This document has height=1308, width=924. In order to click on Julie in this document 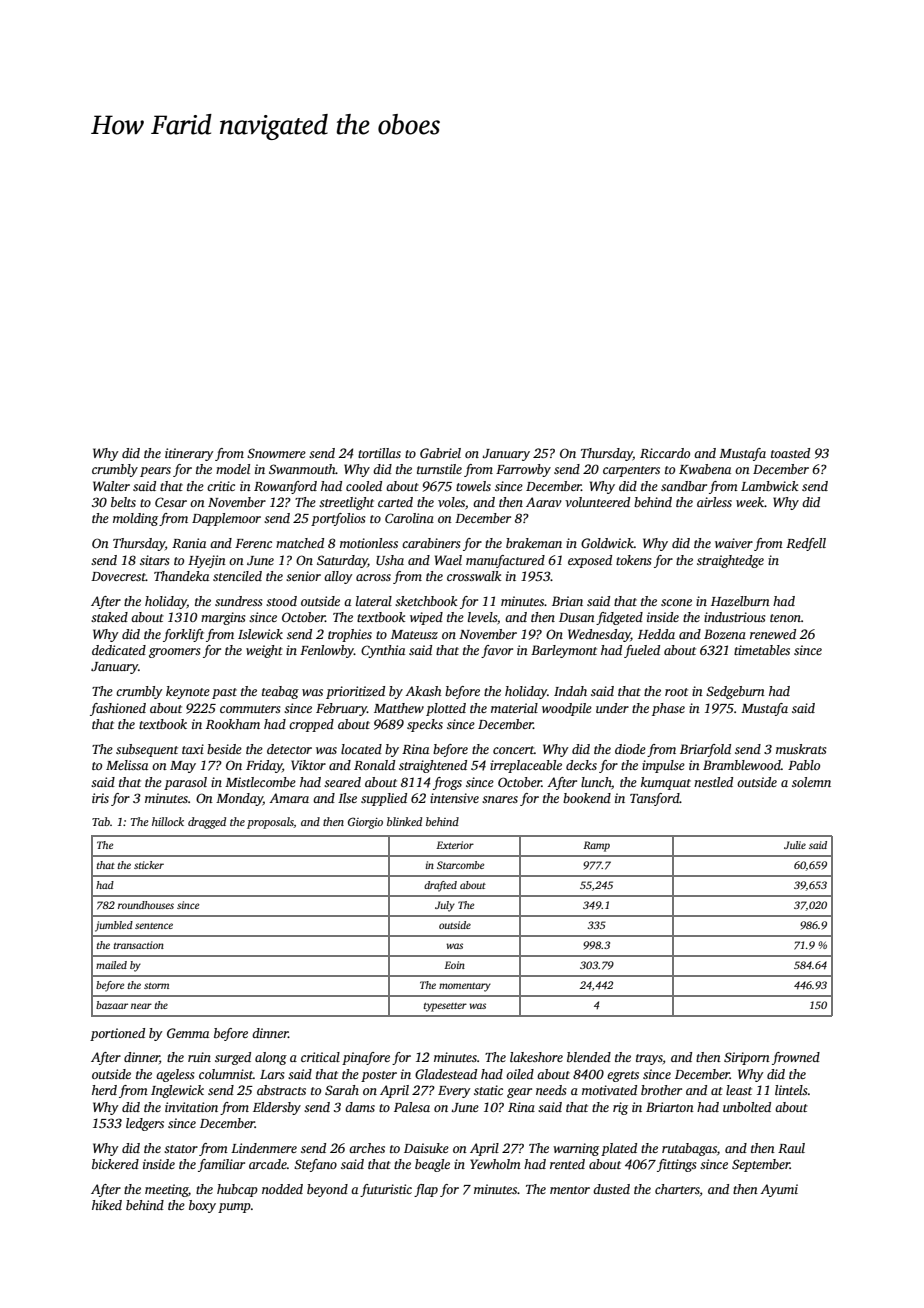, I will do `click(795, 845)`.
